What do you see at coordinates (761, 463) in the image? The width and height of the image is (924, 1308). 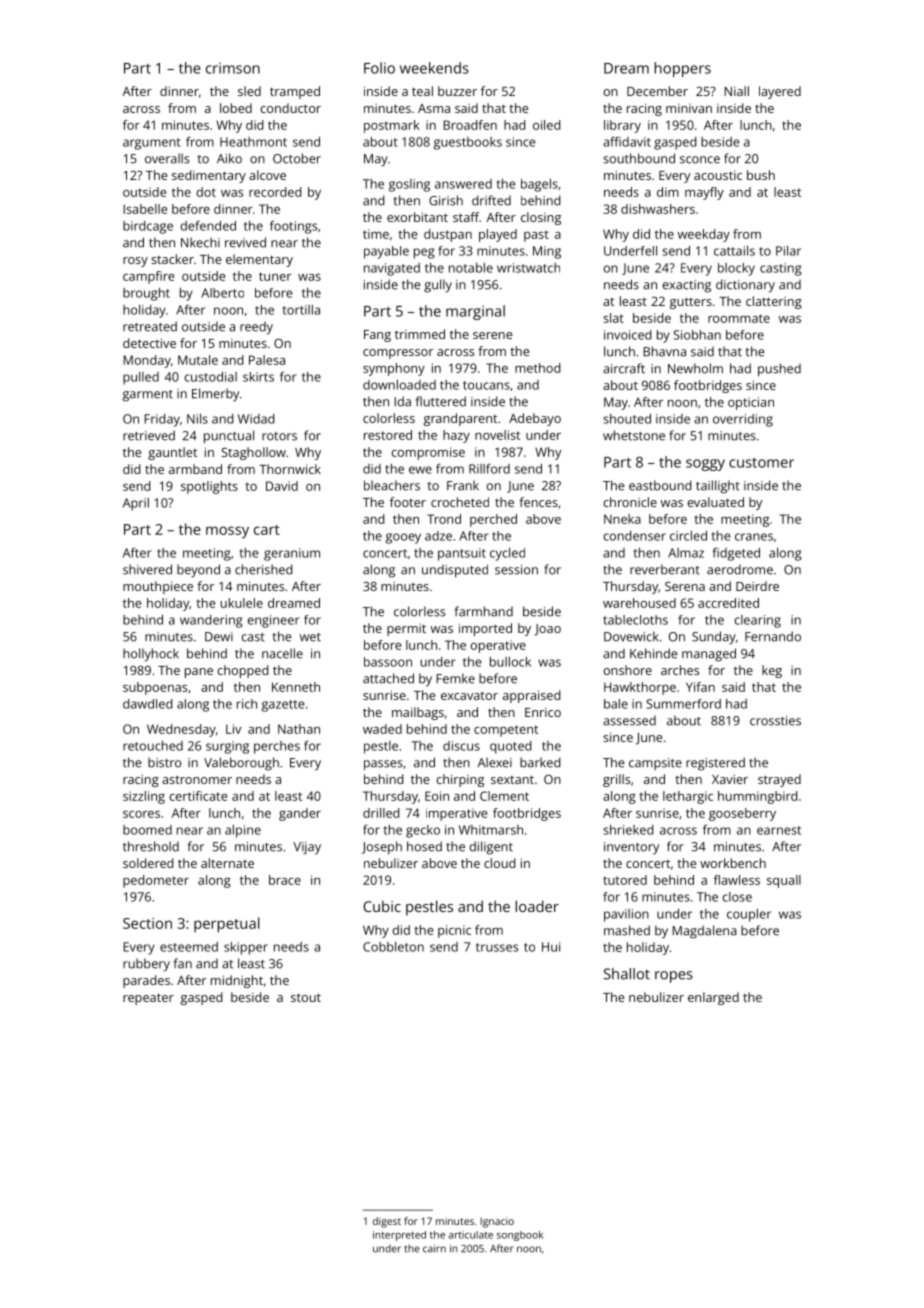 I see `customer` at bounding box center [761, 463].
